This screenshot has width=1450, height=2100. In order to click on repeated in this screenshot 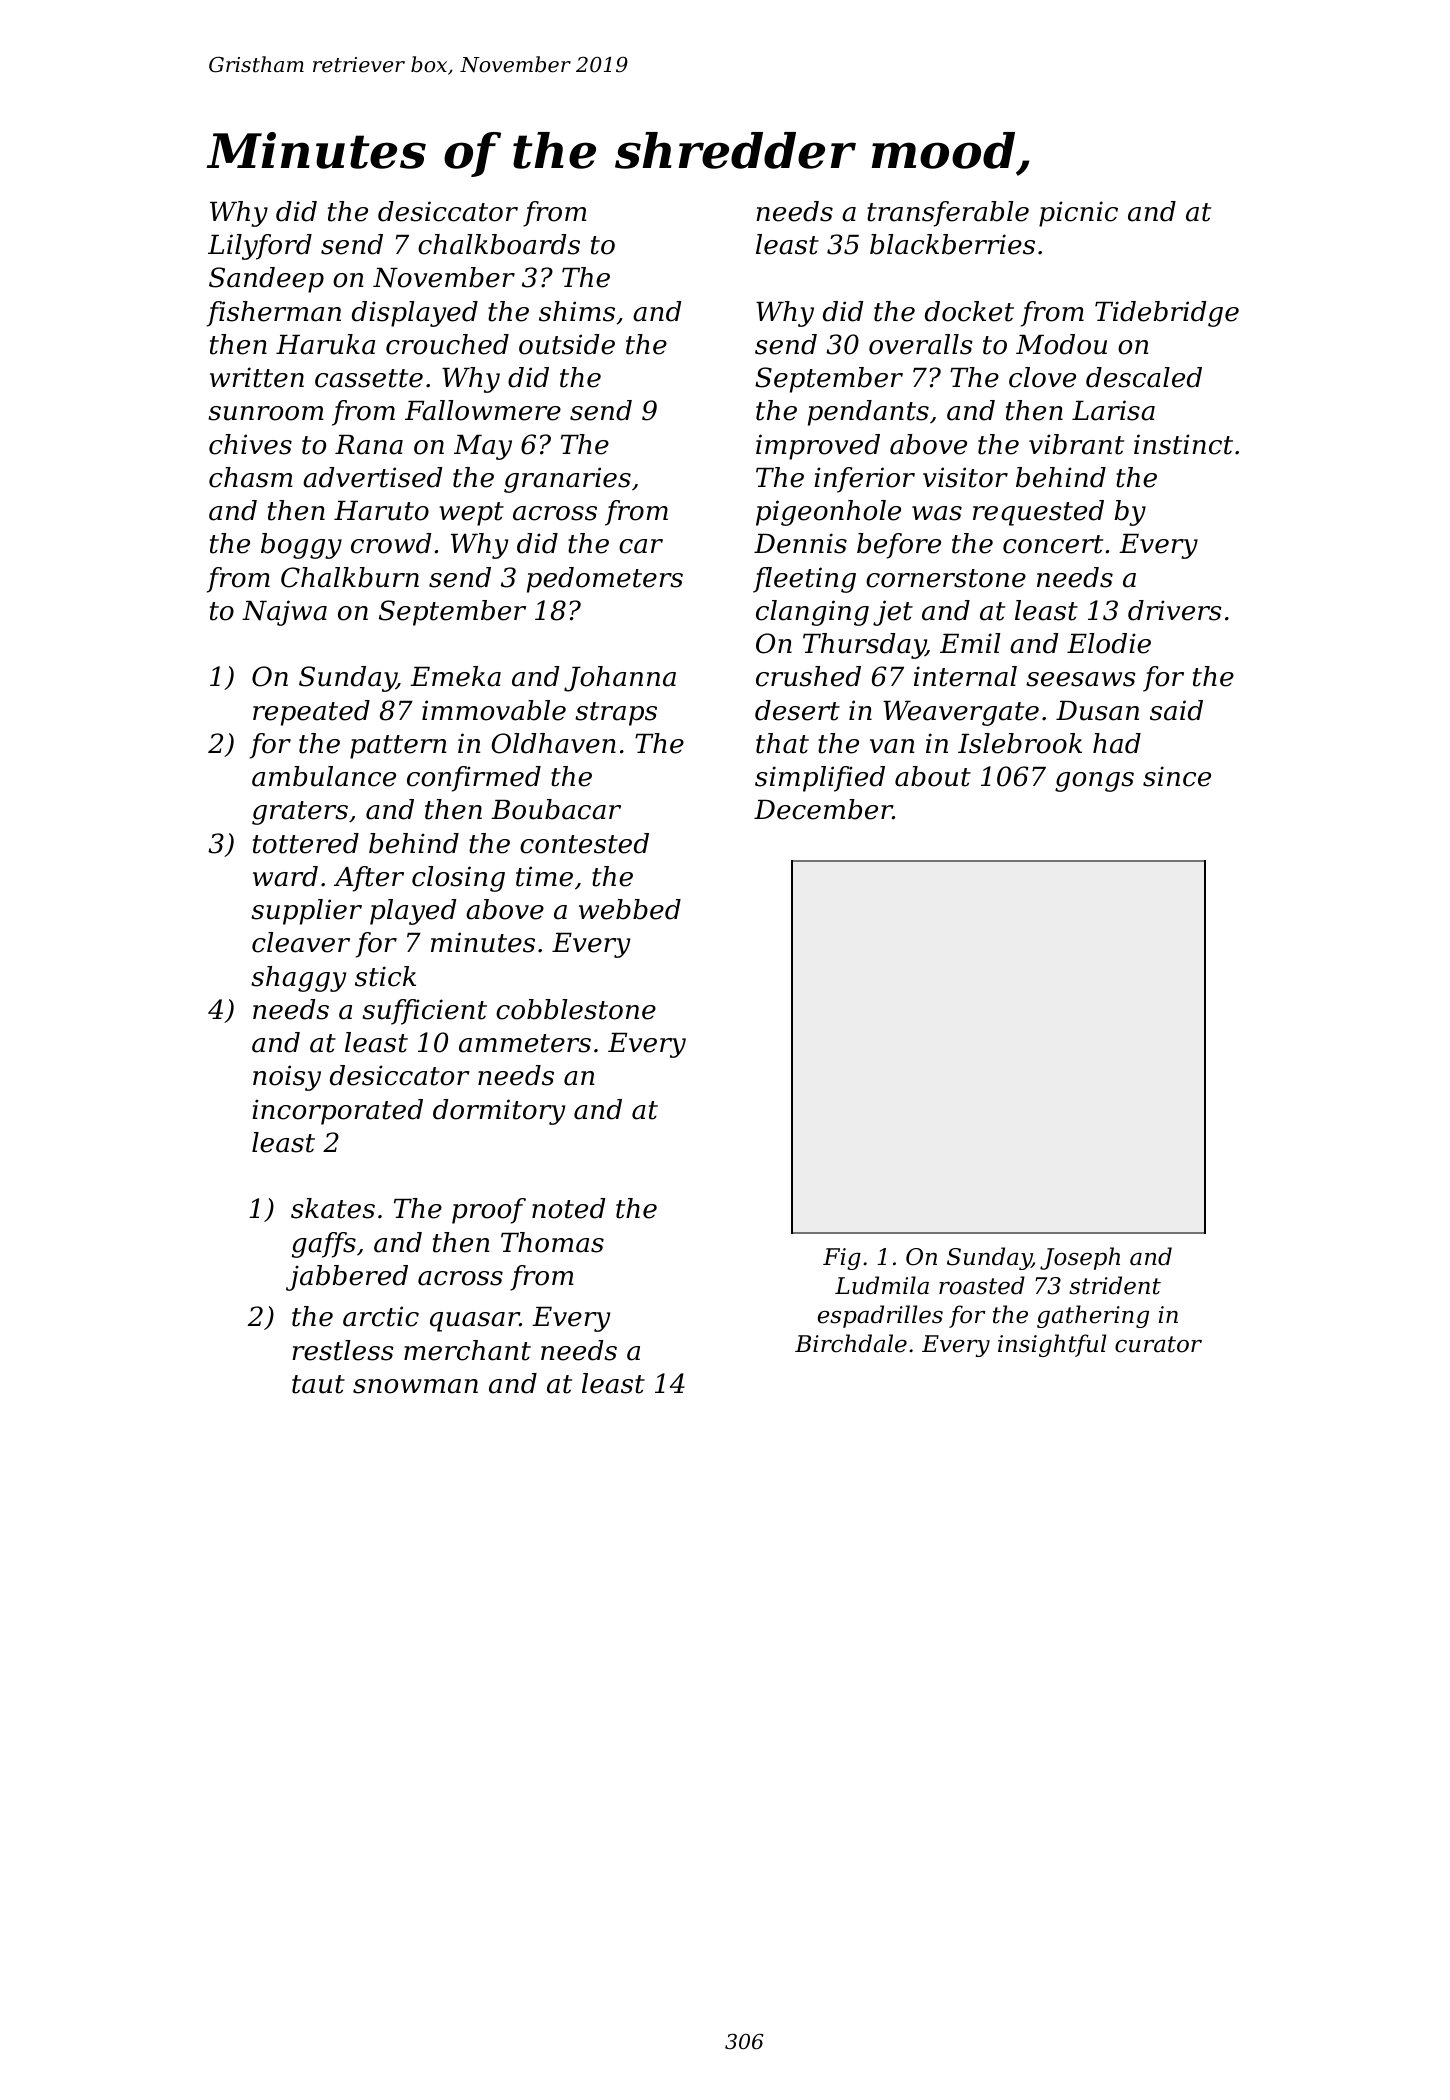, I will do `click(311, 713)`.
